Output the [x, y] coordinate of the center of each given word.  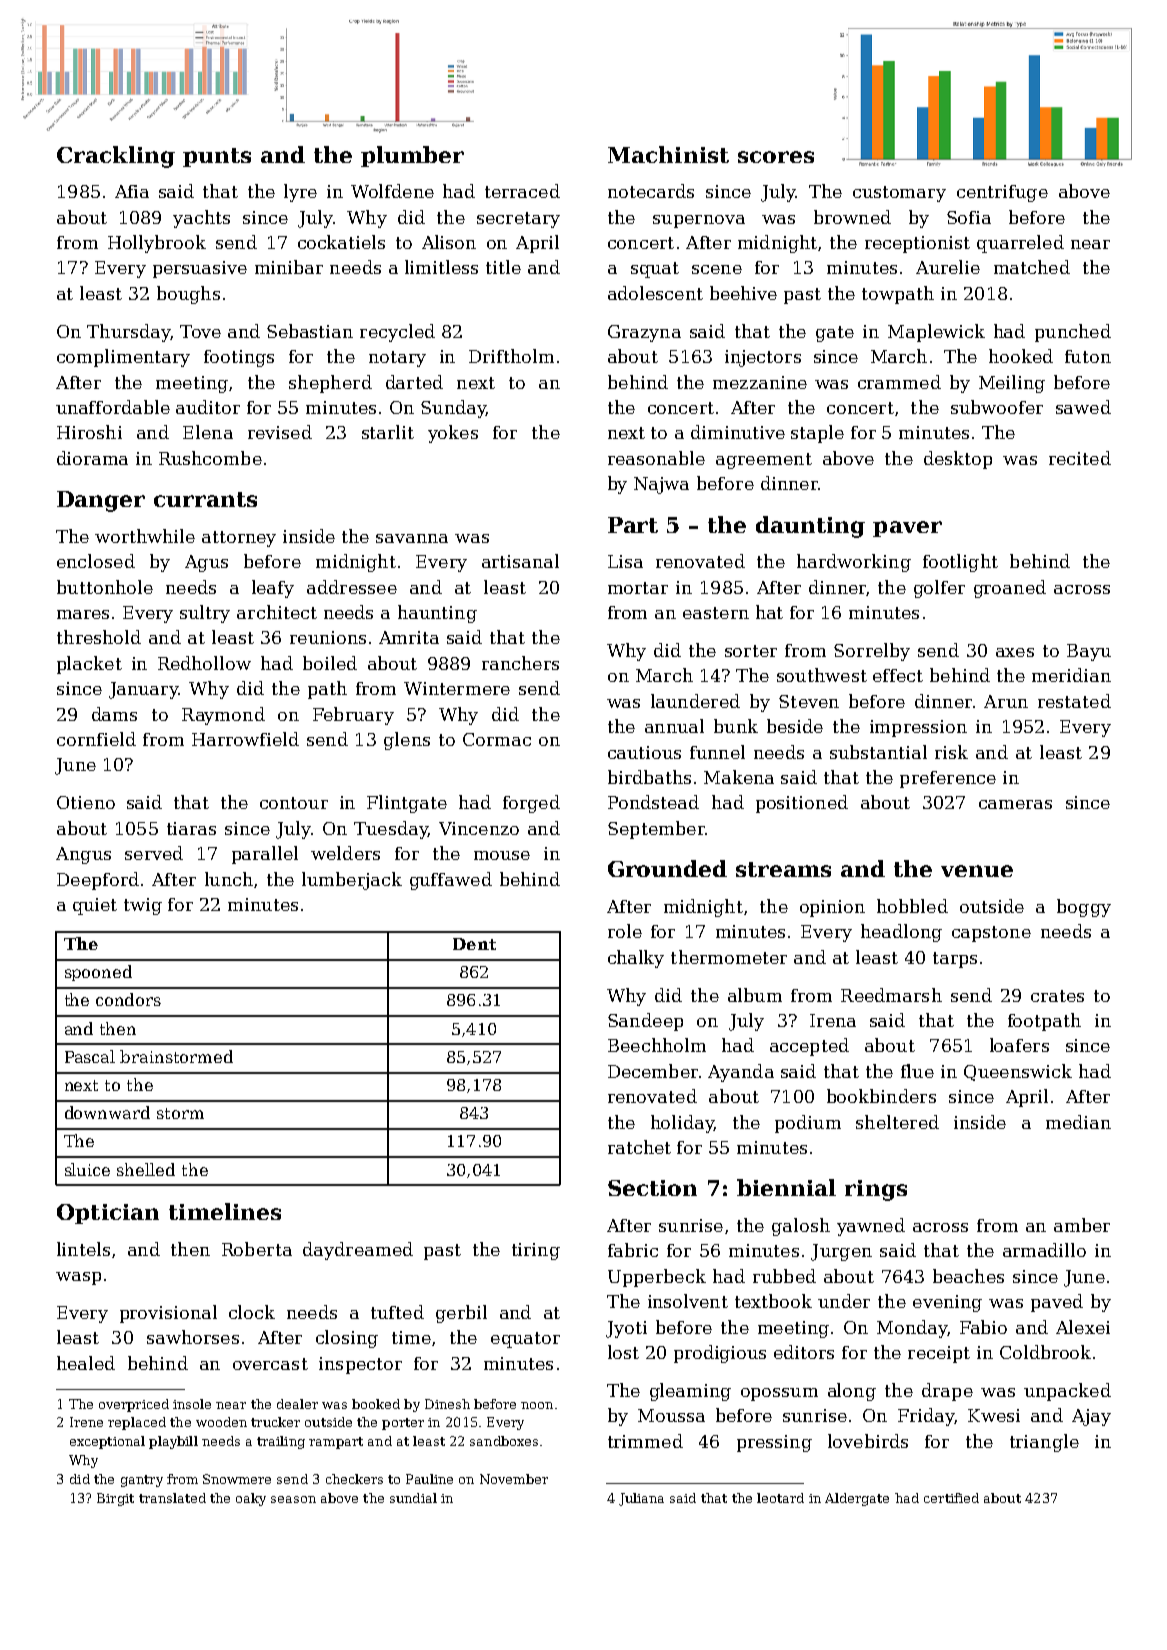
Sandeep [645, 1022]
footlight [960, 563]
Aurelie [948, 267]
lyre [300, 193]
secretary [518, 220]
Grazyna [644, 333]
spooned [98, 973]
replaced [137, 1423]
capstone [991, 934]
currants [205, 499]
